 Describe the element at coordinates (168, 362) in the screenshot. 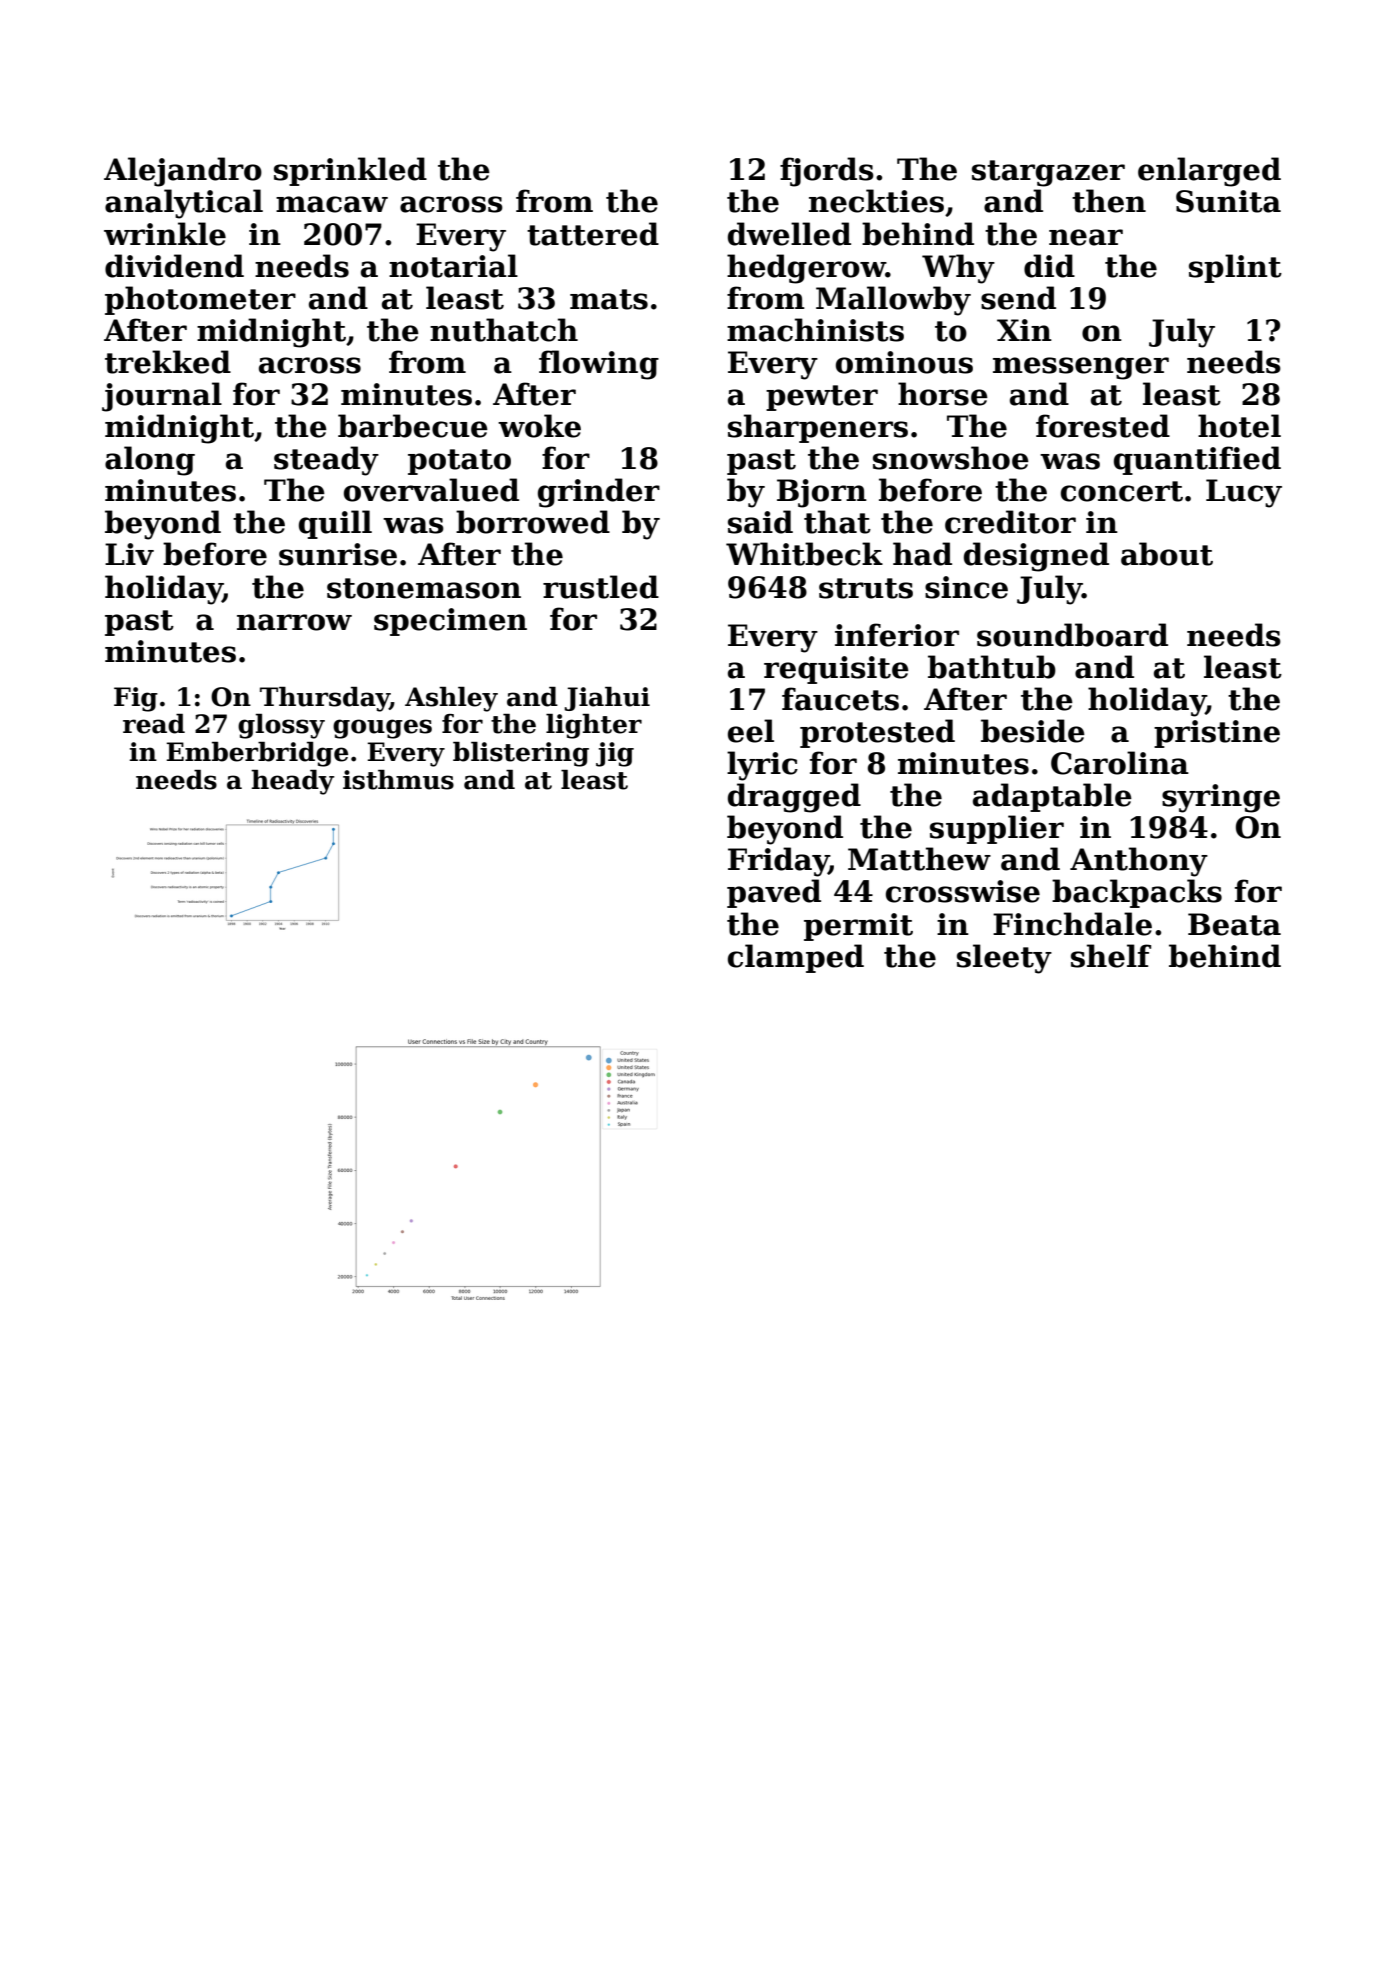

I see `trekked` at that location.
